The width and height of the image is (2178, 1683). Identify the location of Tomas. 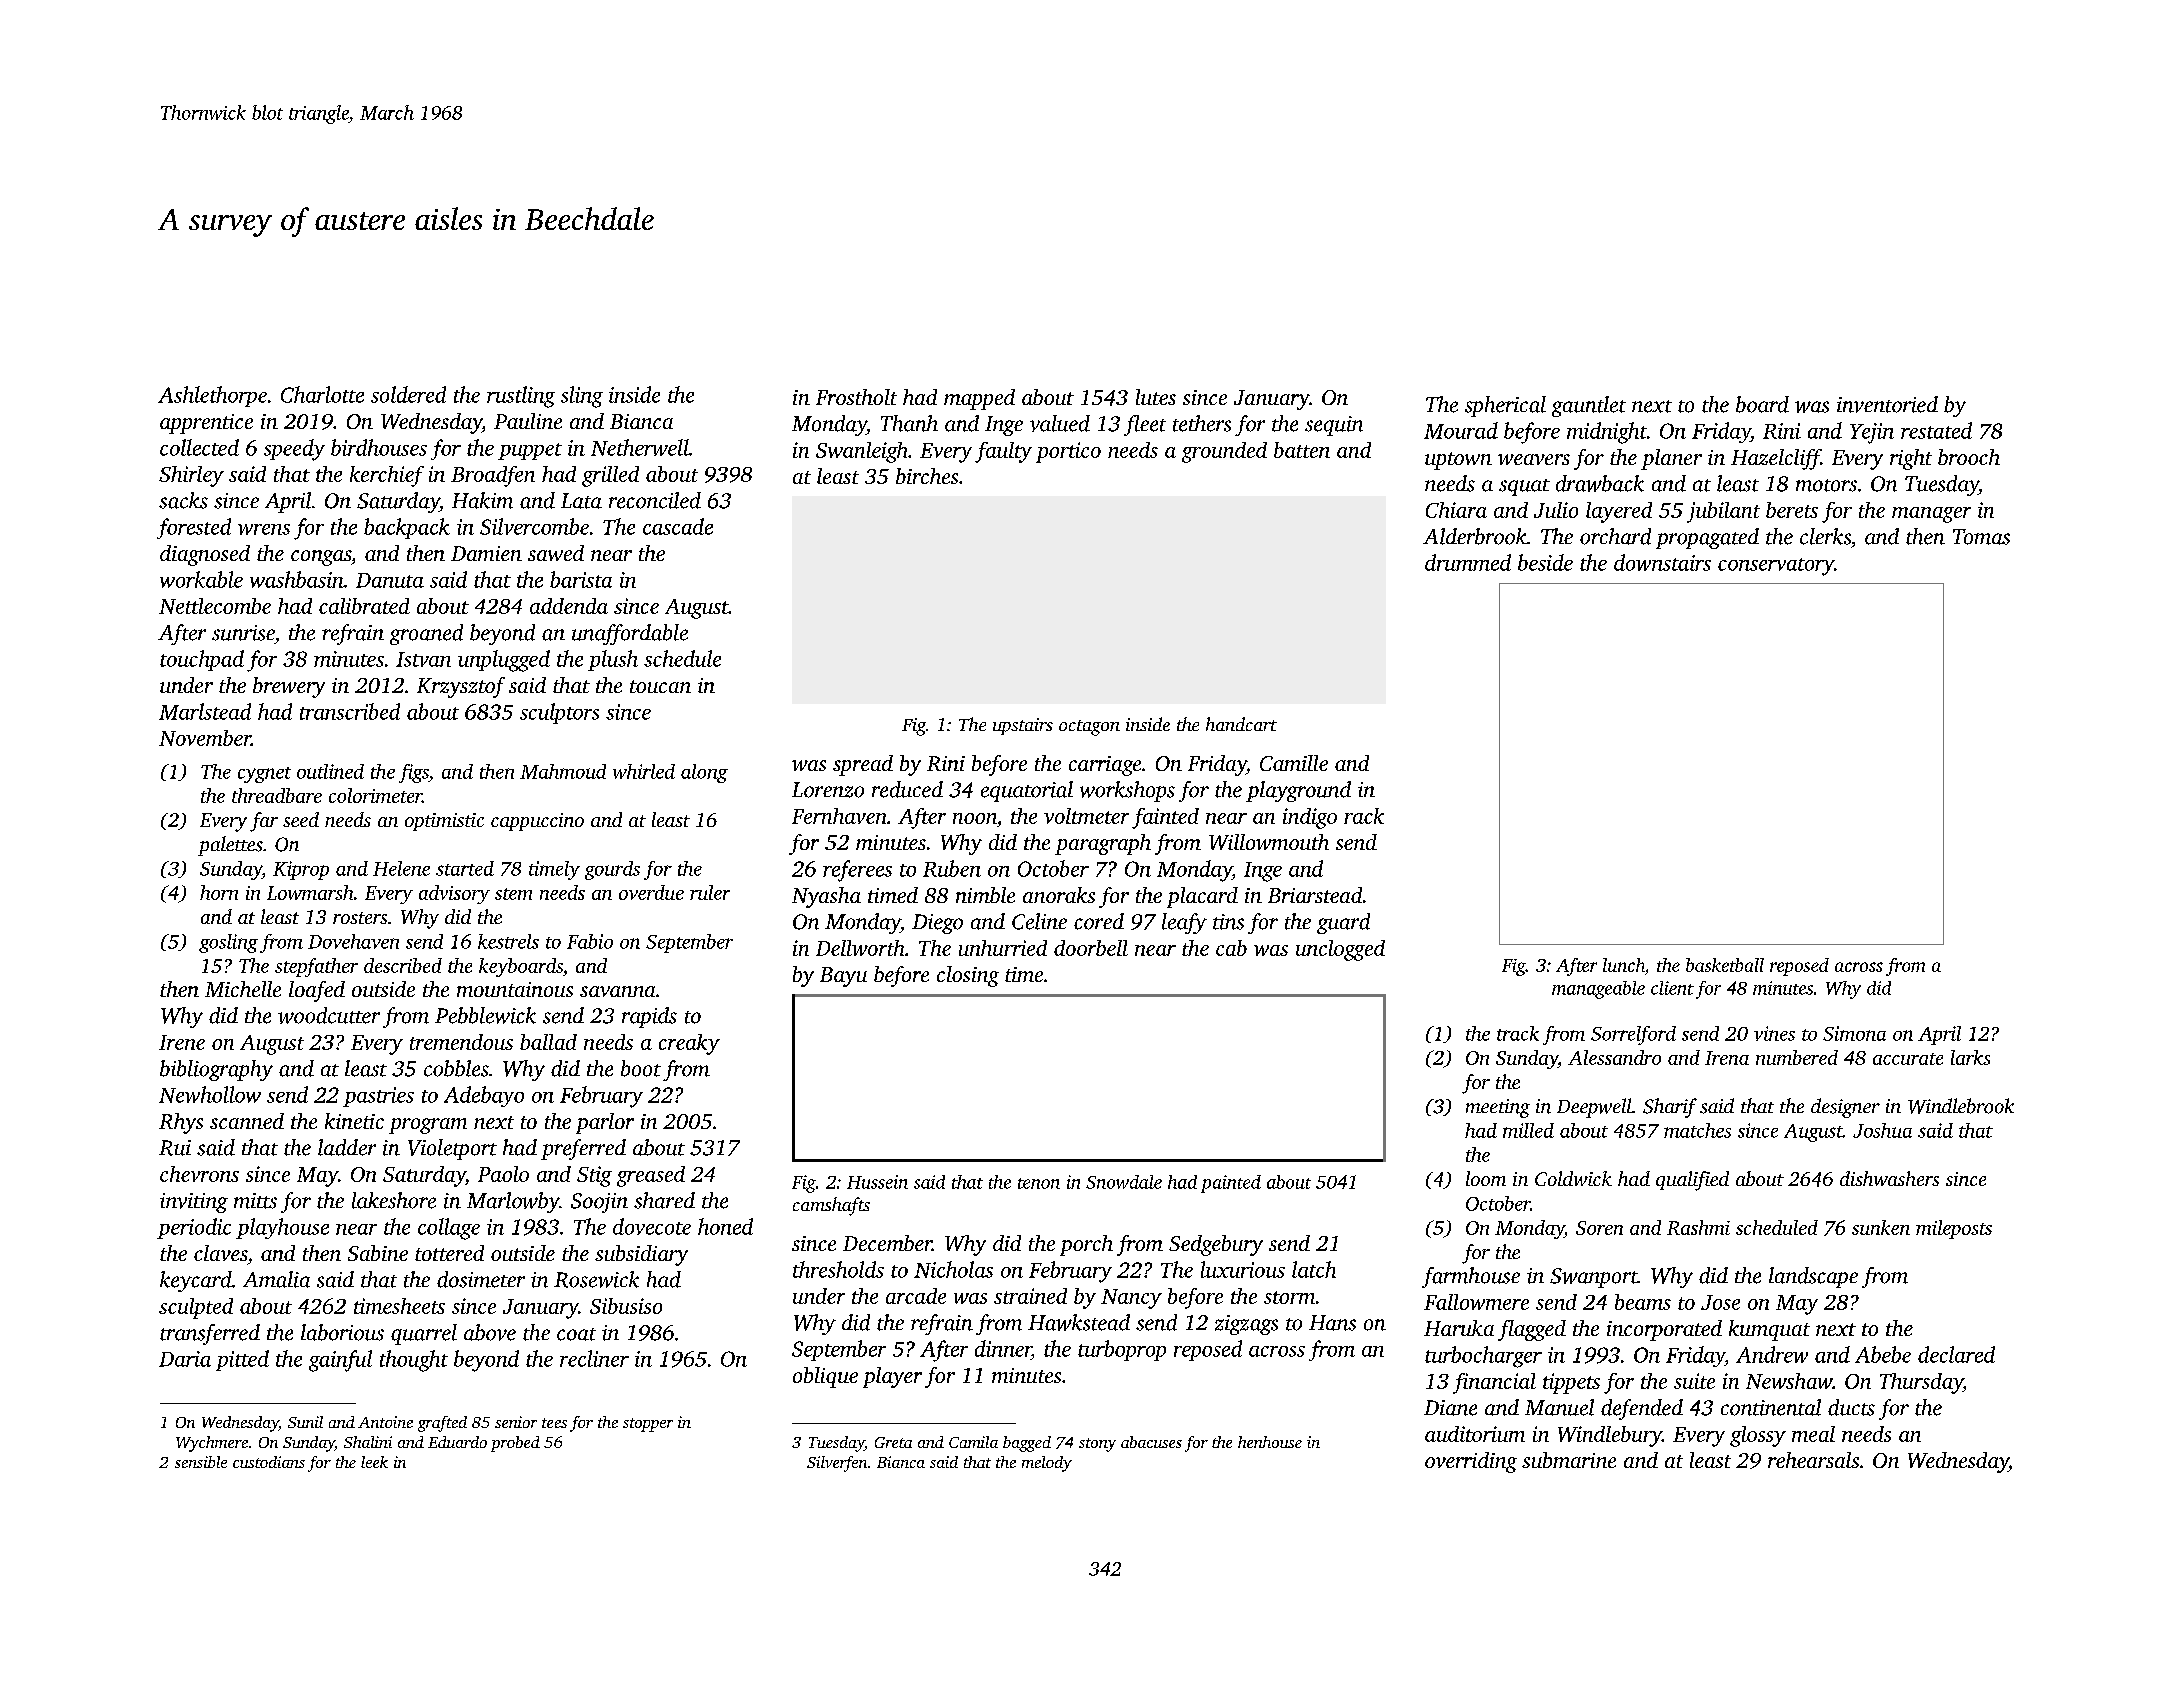
(1981, 537).
